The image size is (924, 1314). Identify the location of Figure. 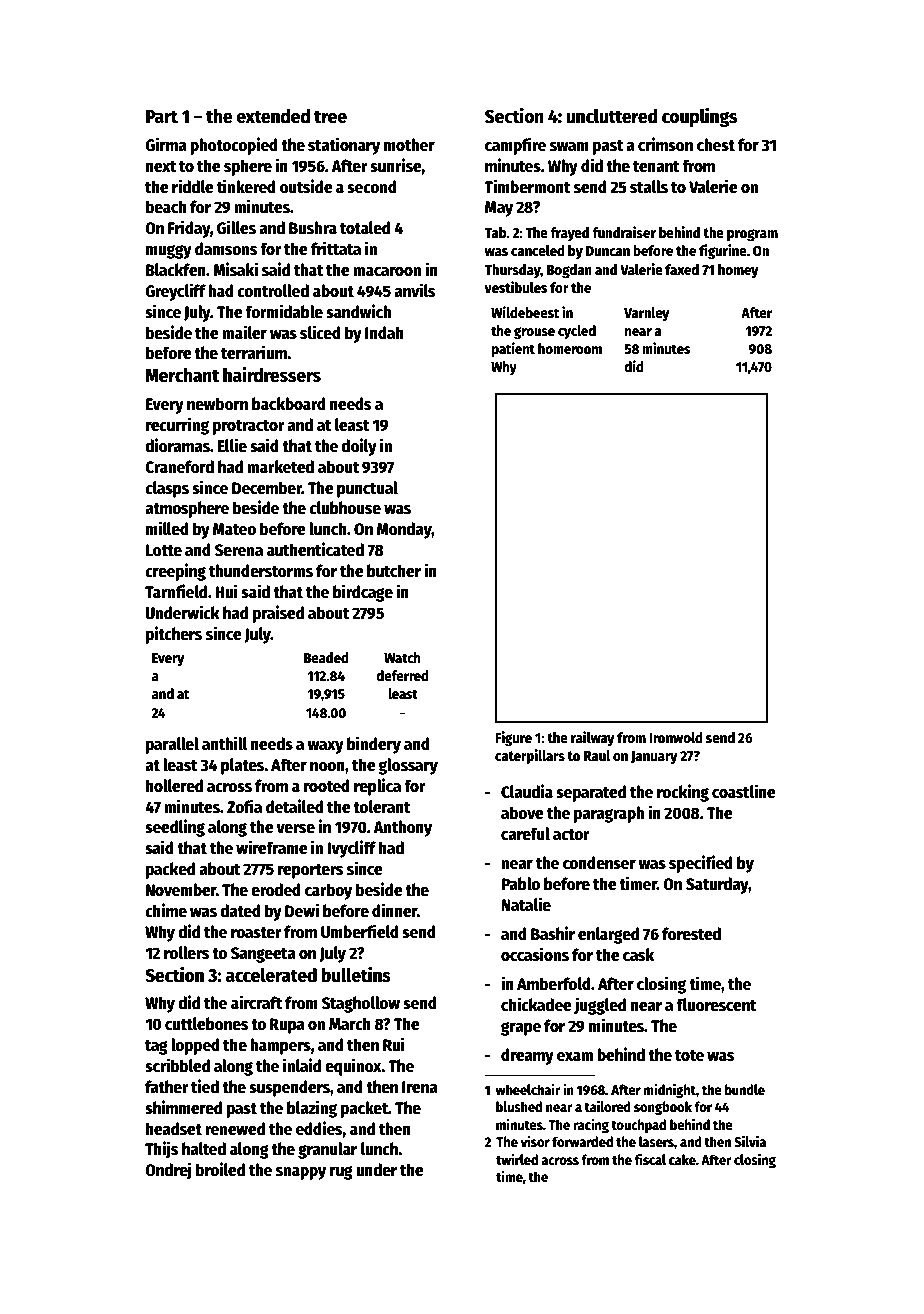
(513, 738).
